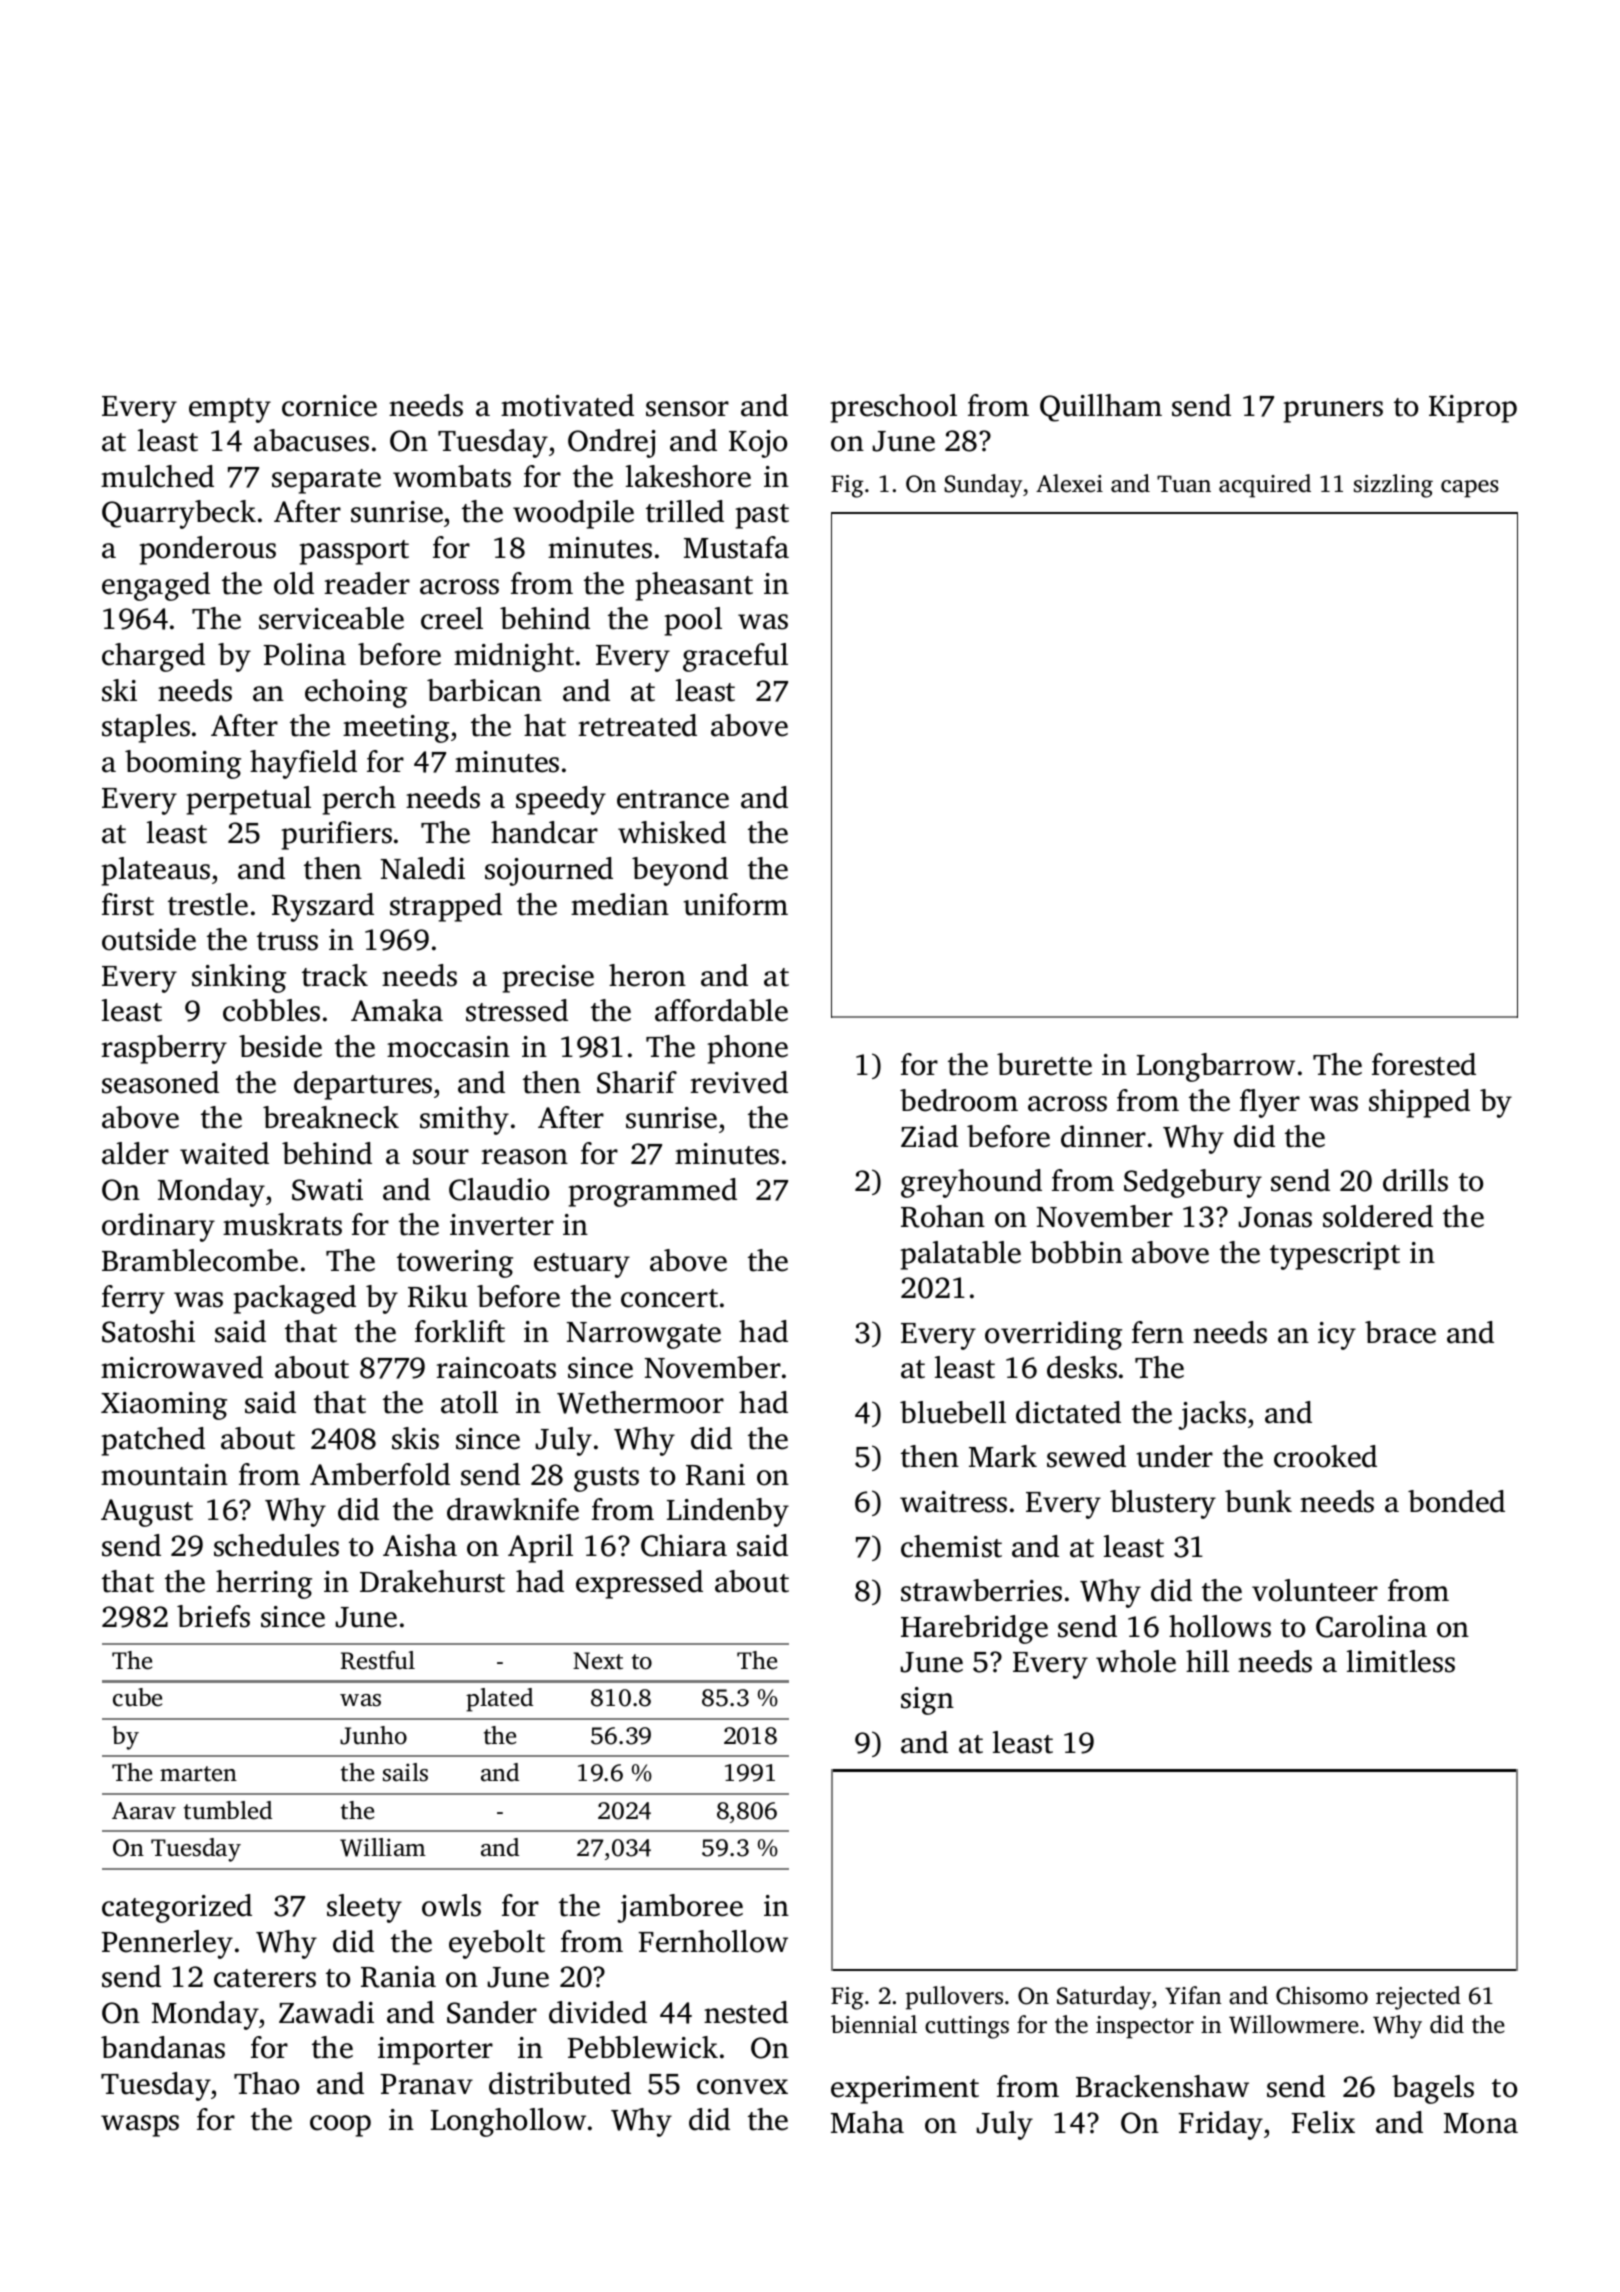 The height and width of the page is (2292, 1620). I want to click on Sunday, so click(983, 486).
